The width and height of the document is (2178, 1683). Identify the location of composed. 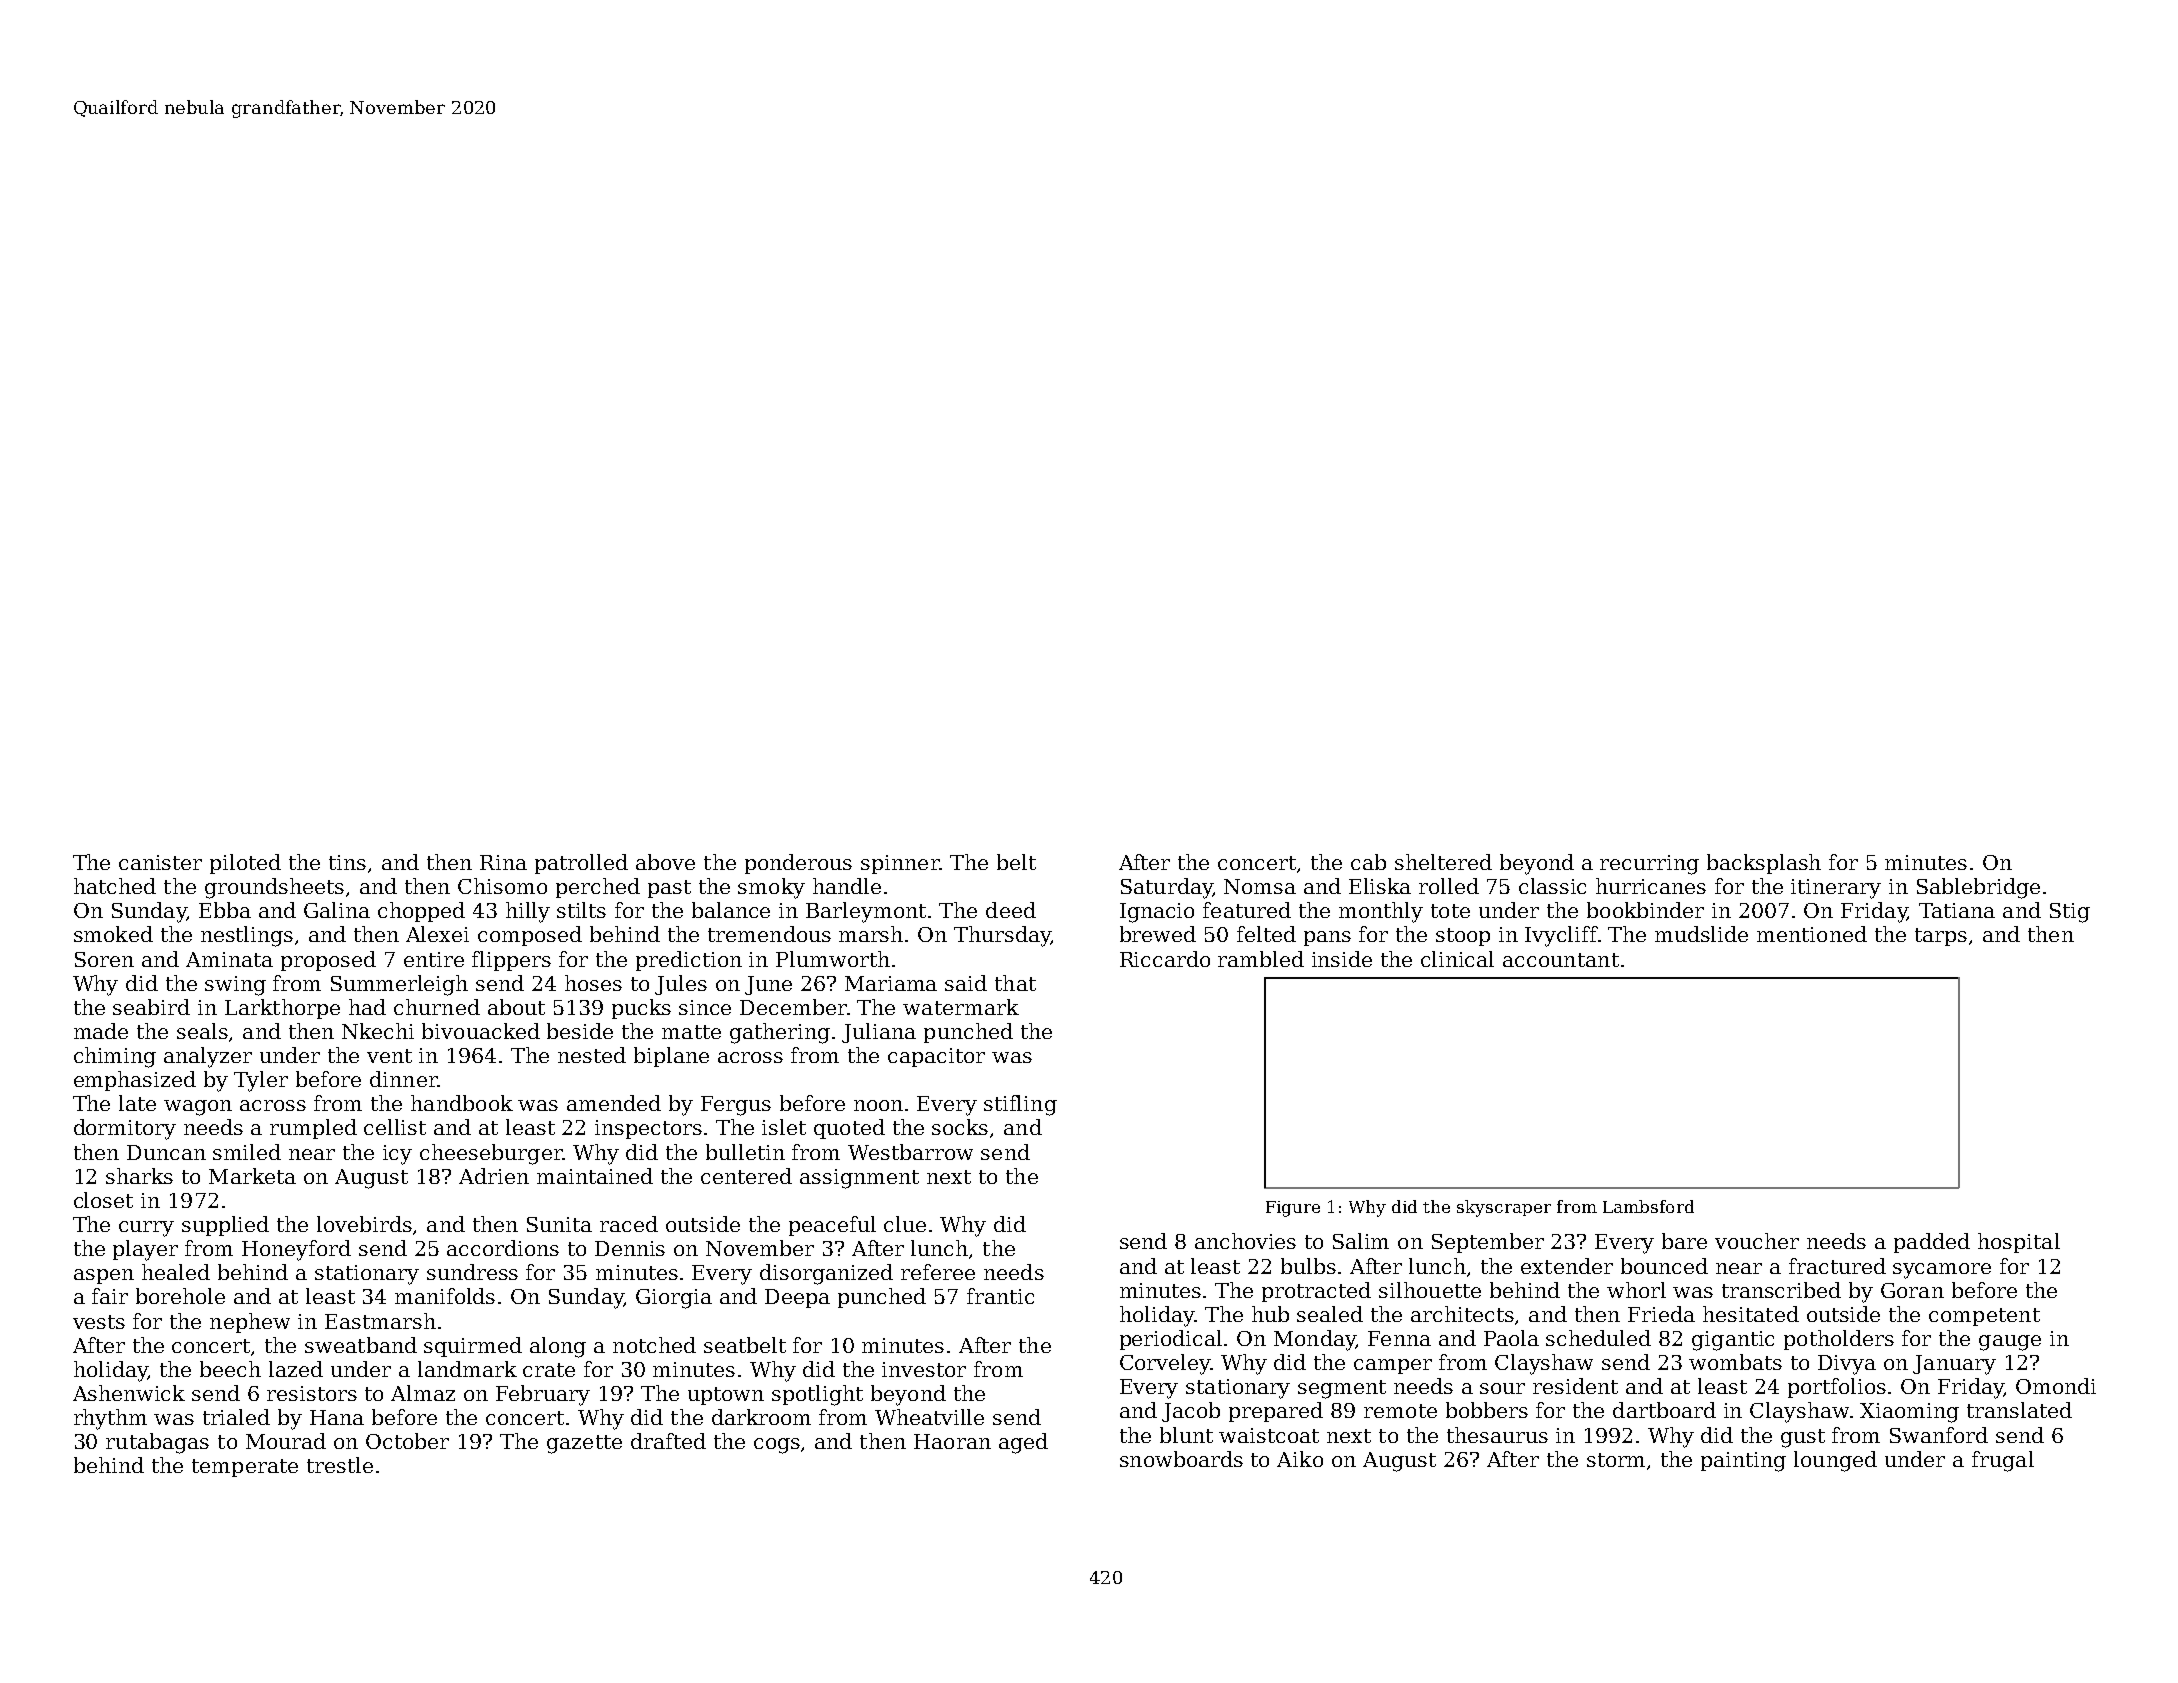
(530, 936).
